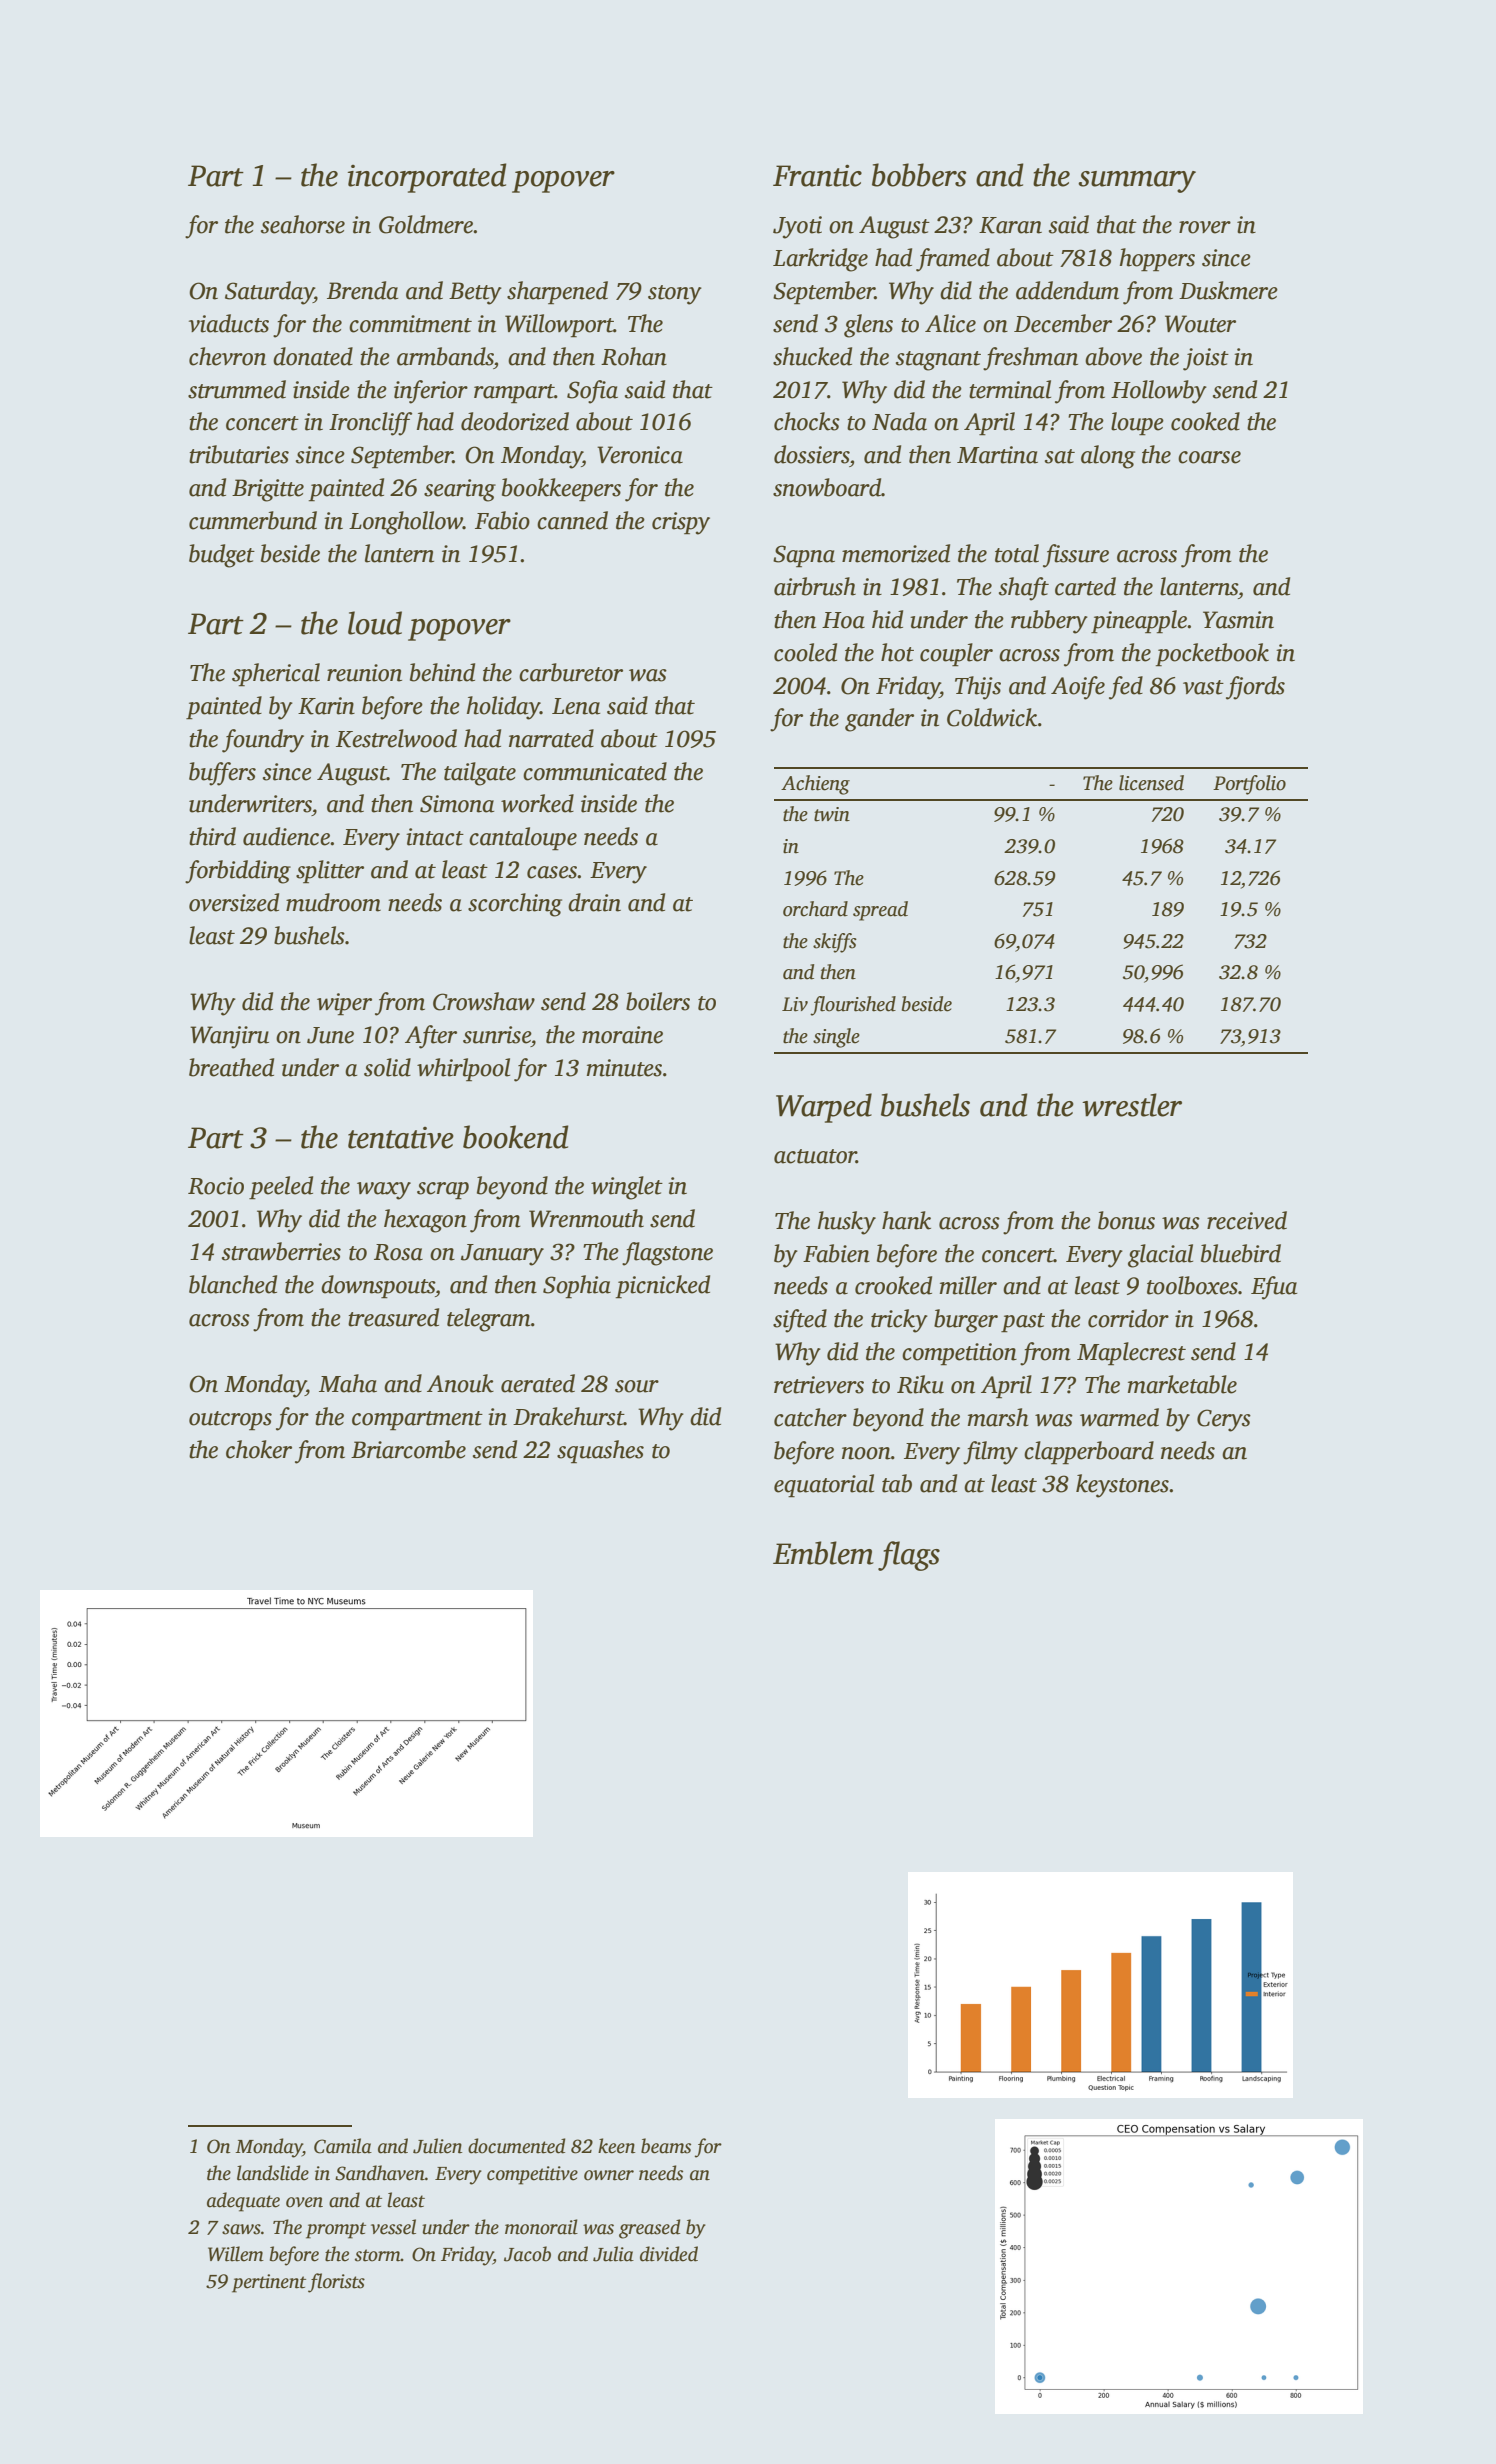  I want to click on Emblem, so click(823, 1553).
